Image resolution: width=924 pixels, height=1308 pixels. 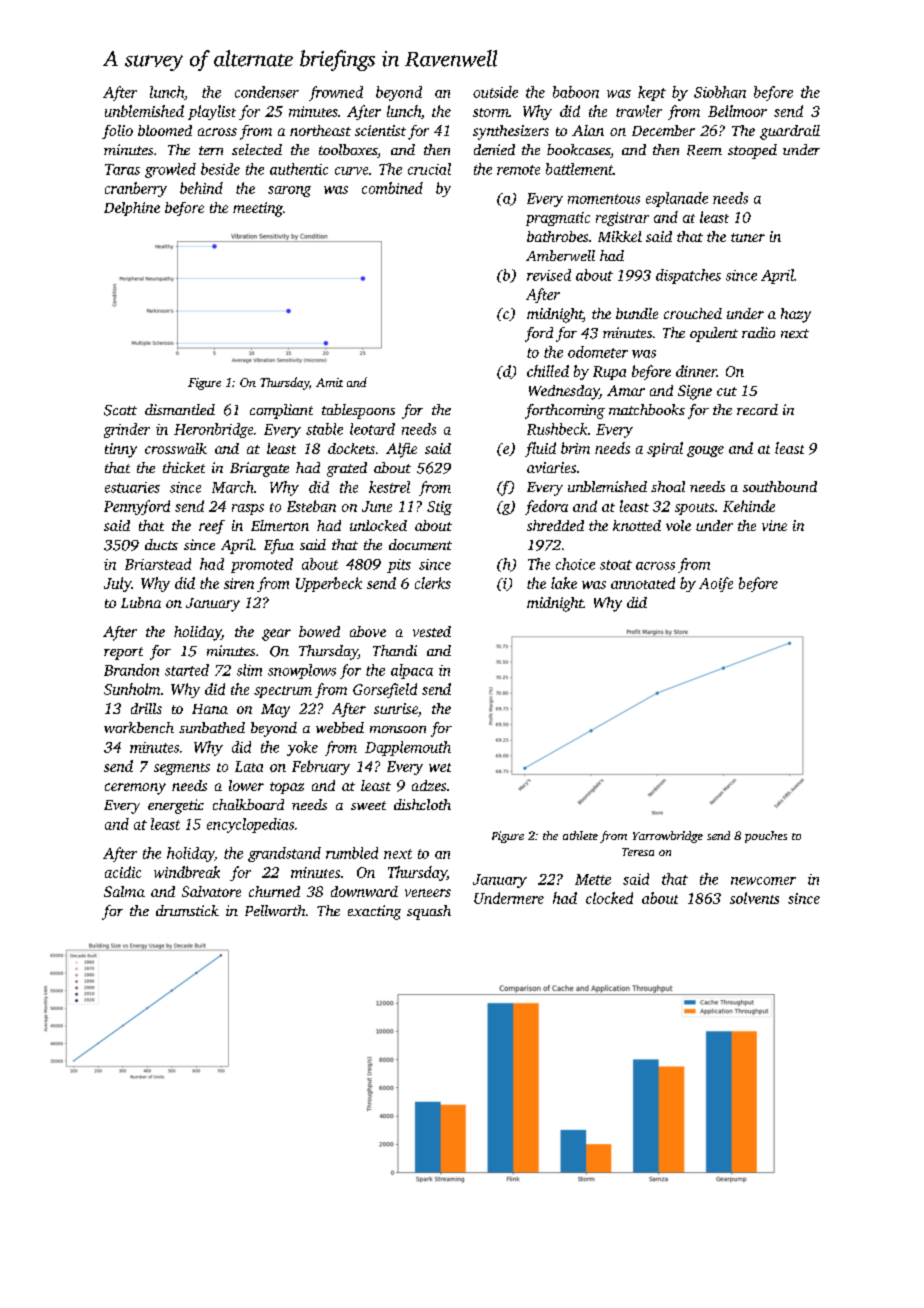 What do you see at coordinates (754, 898) in the document?
I see `solvents` at bounding box center [754, 898].
